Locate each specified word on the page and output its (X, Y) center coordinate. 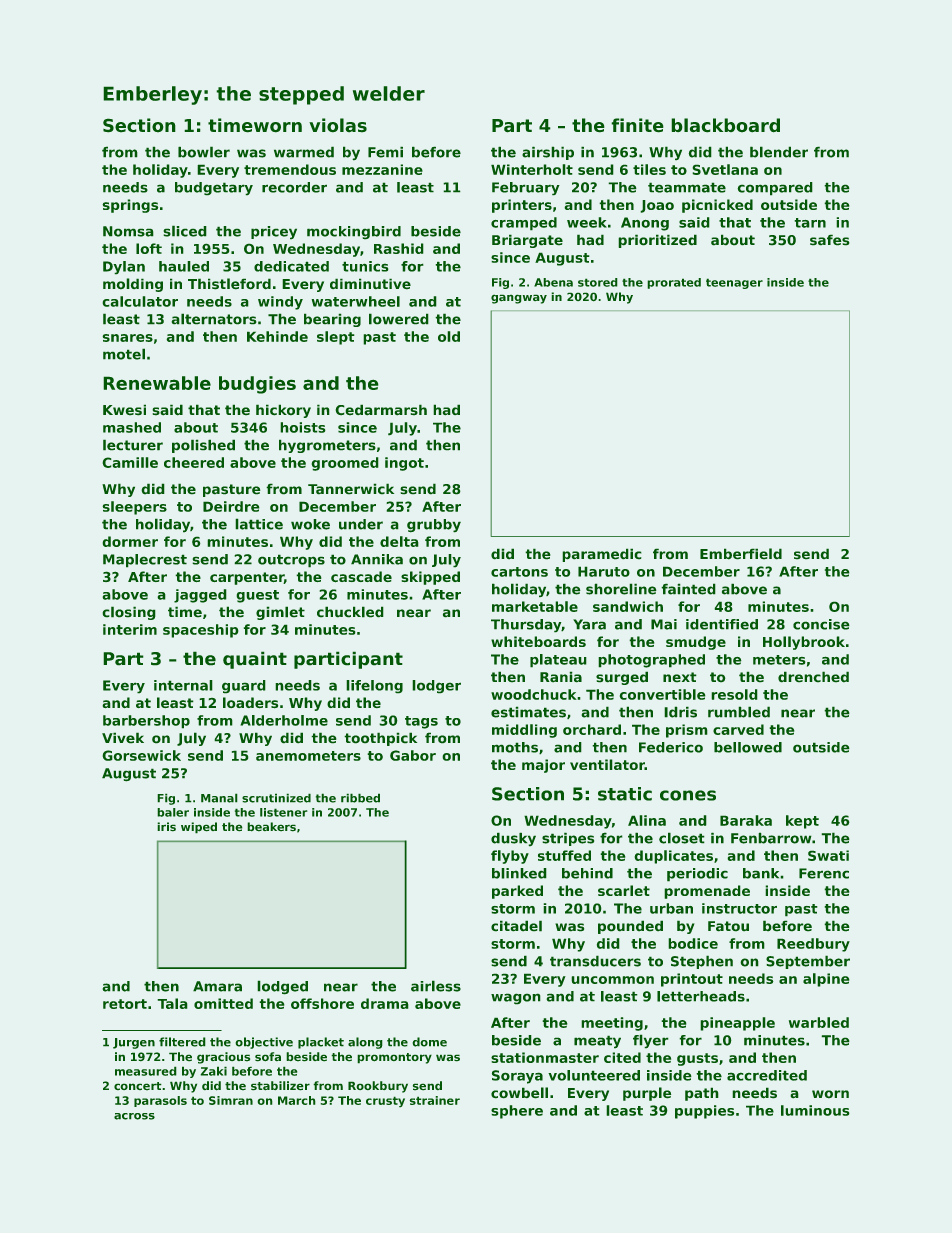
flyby (510, 857)
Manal (219, 798)
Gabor (413, 755)
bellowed (748, 747)
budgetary (214, 188)
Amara (217, 986)
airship (548, 153)
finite (637, 125)
